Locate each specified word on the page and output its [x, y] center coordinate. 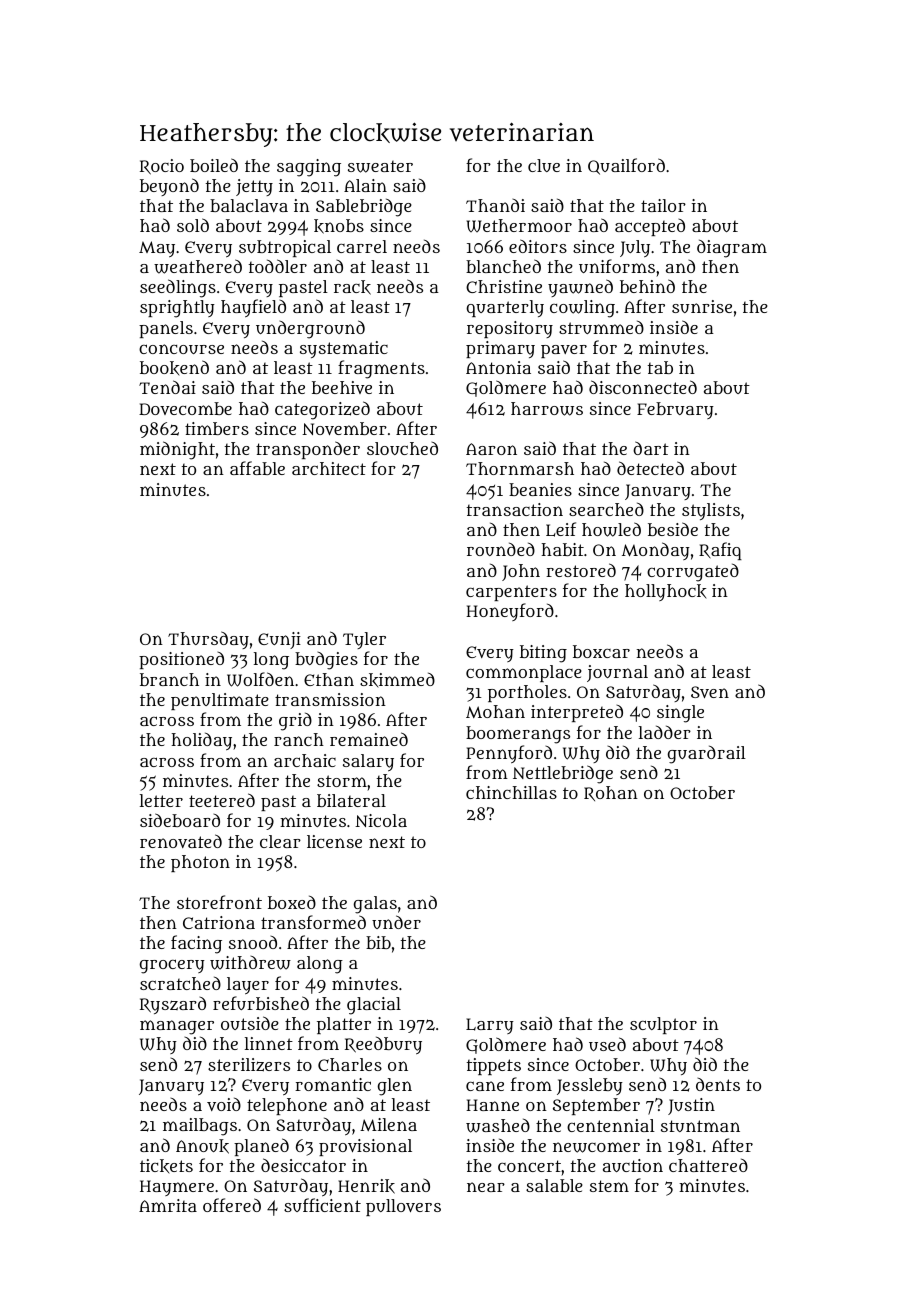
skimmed [397, 680]
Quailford [626, 166]
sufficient [322, 1205]
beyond [169, 187]
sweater [380, 167]
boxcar [601, 651]
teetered [222, 800]
